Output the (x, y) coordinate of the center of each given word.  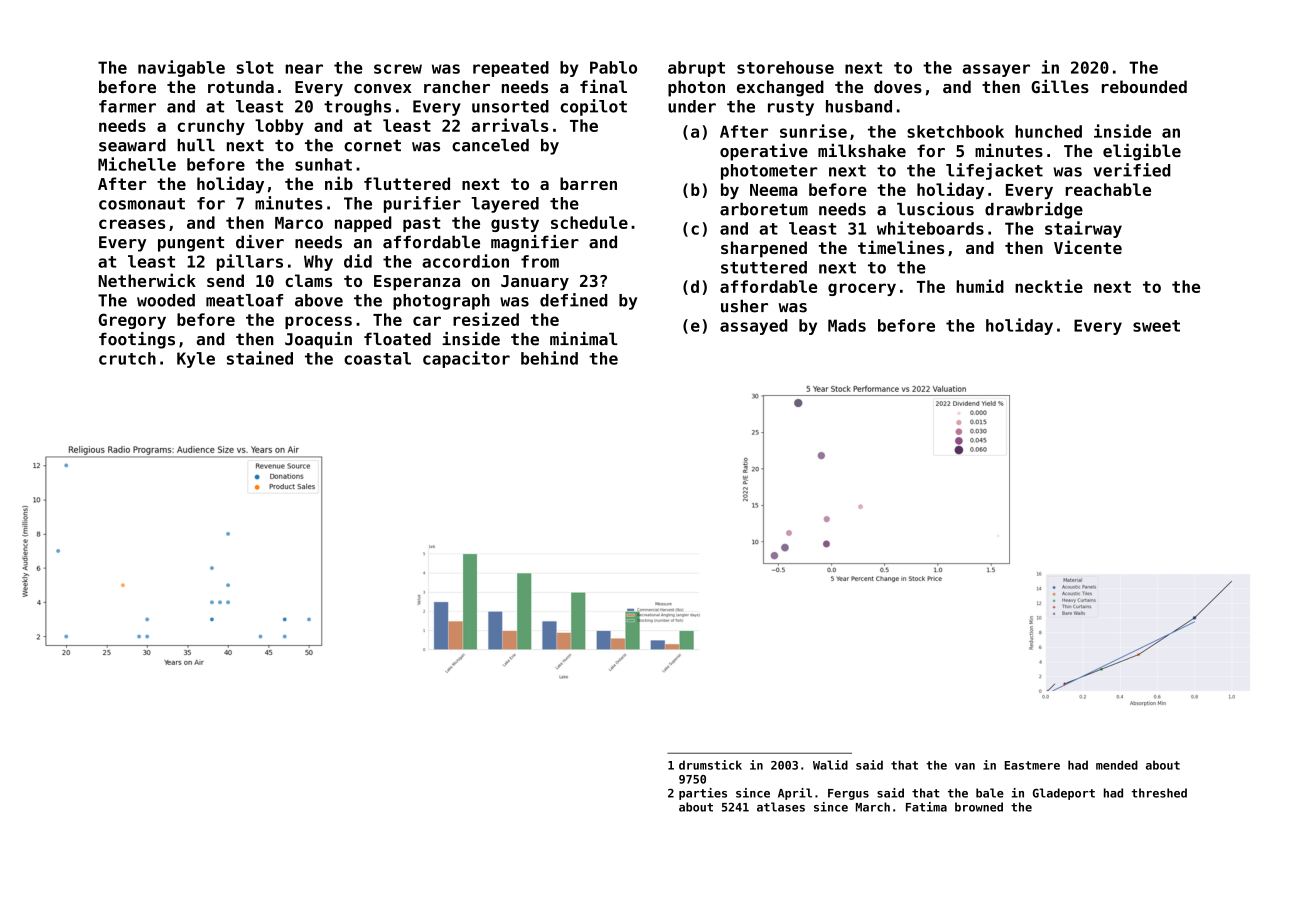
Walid (830, 765)
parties (703, 794)
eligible (1142, 152)
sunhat (323, 164)
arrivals (510, 125)
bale (990, 793)
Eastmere (1032, 765)
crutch (127, 358)
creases (132, 224)
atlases (781, 807)
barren (588, 183)
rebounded (1144, 86)
